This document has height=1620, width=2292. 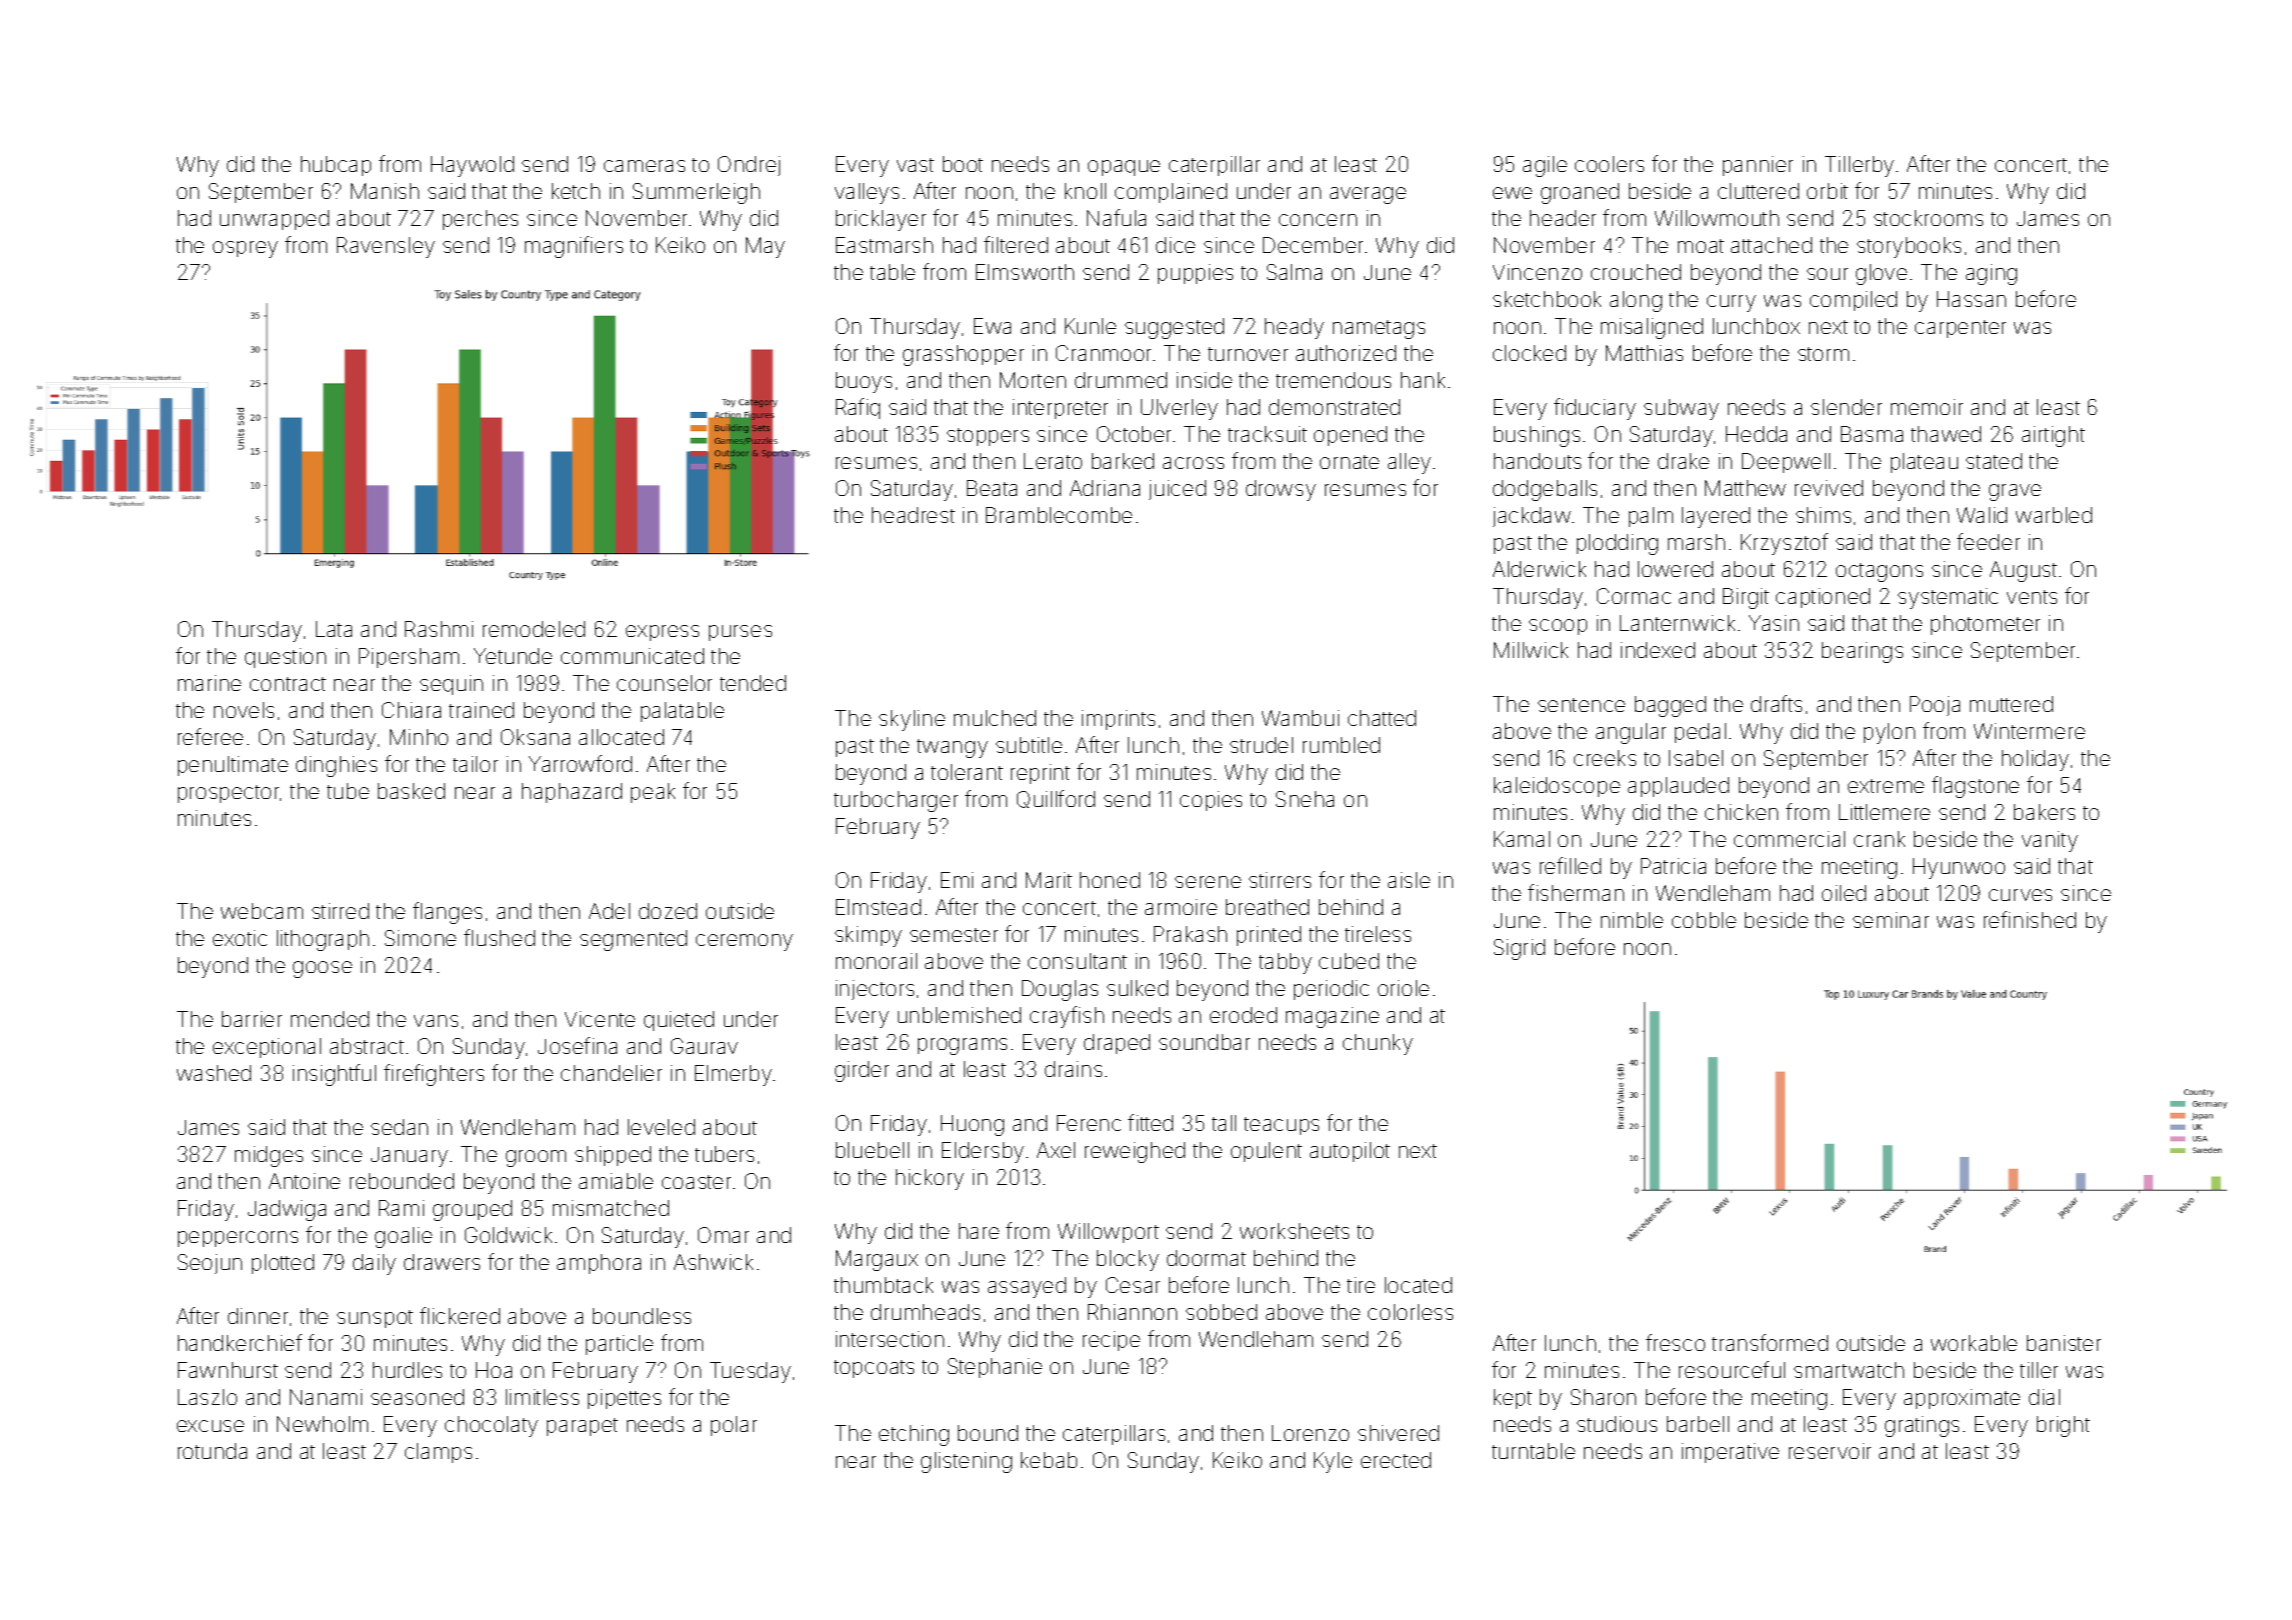 I want to click on rotunda, so click(x=212, y=1451).
